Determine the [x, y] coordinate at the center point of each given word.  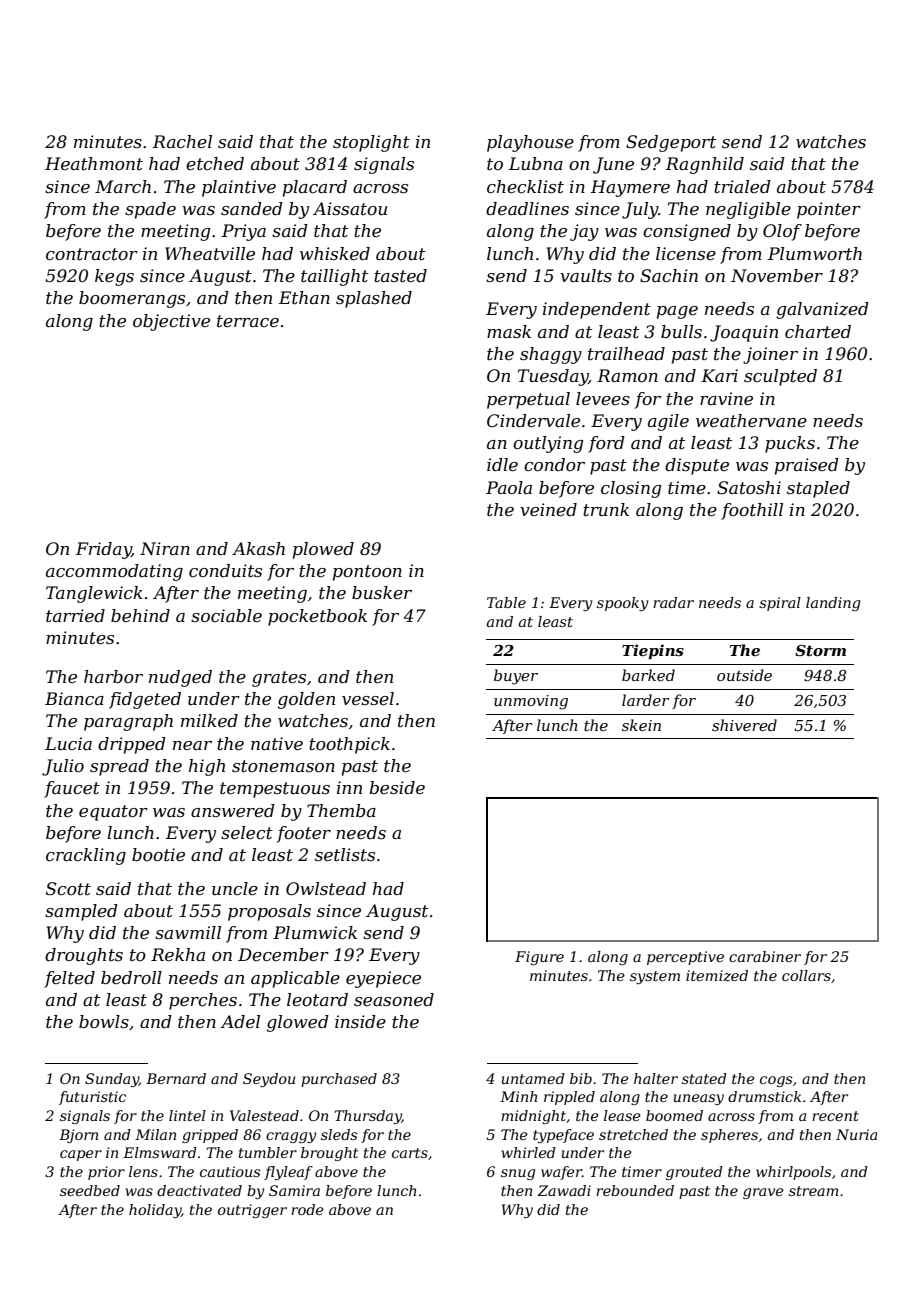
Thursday [368, 1117]
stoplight [371, 143]
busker [382, 593]
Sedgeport [671, 143]
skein [641, 725]
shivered [744, 725]
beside [397, 788]
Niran [165, 548]
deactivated [199, 1190]
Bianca [74, 698]
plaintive [239, 188]
